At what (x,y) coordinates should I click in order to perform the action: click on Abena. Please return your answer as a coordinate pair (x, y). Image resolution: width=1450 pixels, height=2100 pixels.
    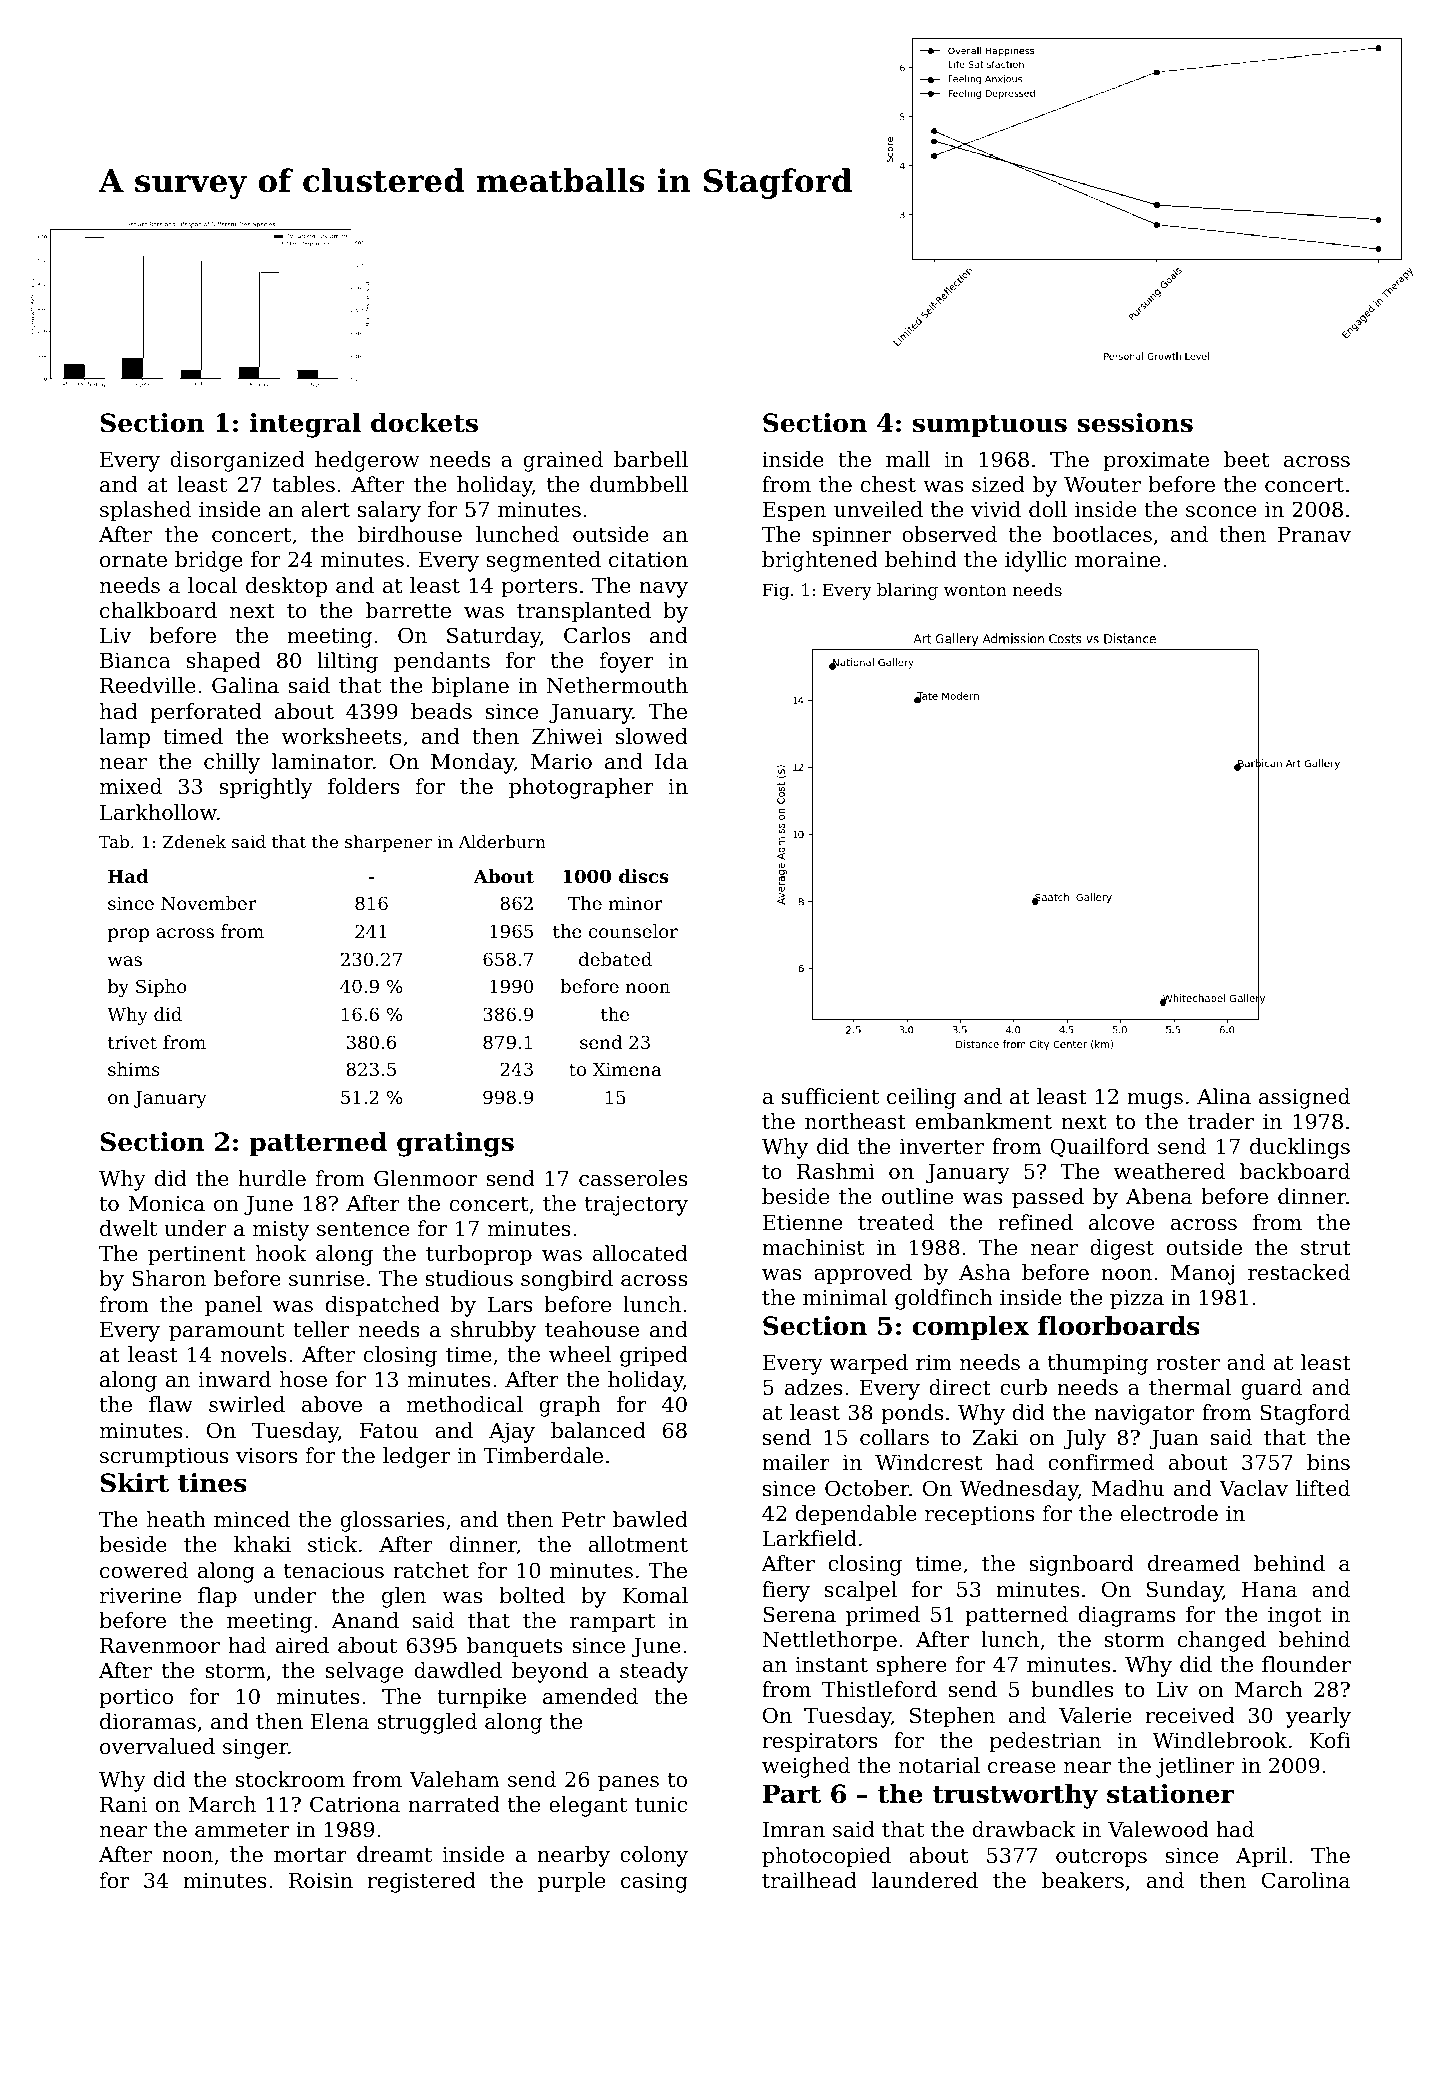
    Looking at the image, I should click on (1159, 1196).
